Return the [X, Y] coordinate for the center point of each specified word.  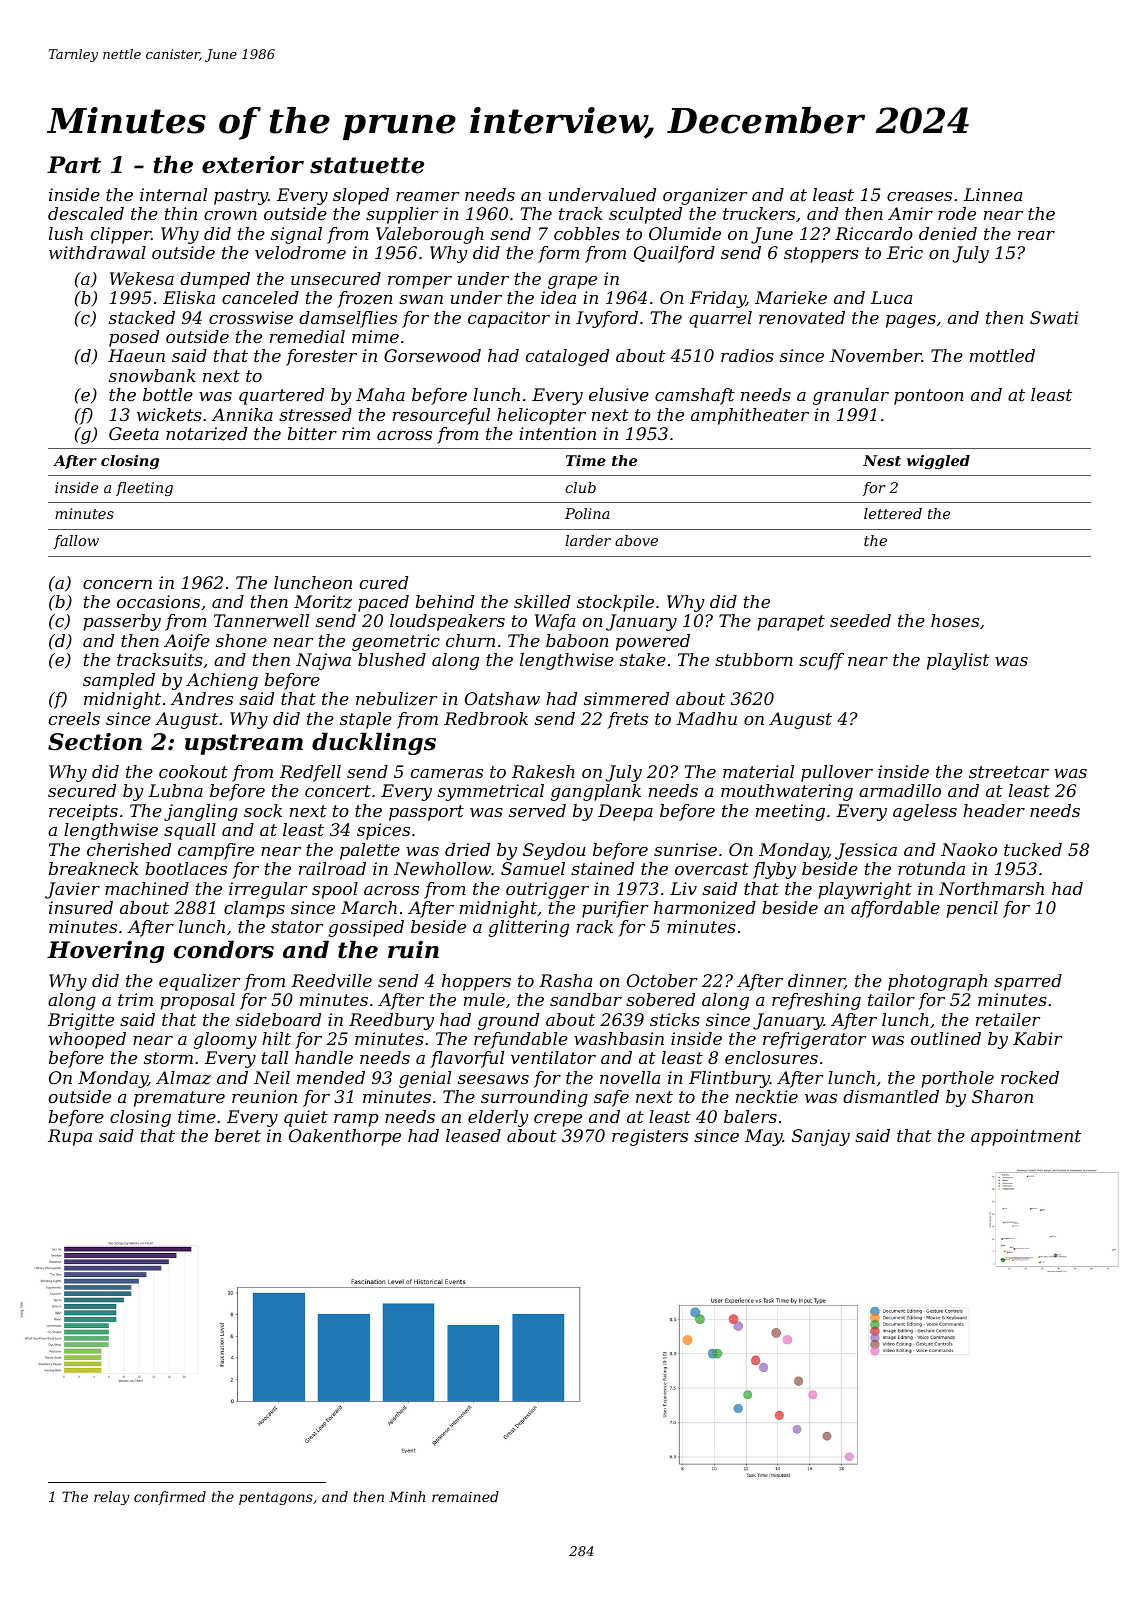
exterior [253, 165]
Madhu [707, 718]
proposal [197, 1001]
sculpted [645, 215]
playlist [958, 661]
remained [465, 1496]
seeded [860, 620]
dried [467, 849]
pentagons [276, 1498]
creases [919, 196]
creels [74, 718]
